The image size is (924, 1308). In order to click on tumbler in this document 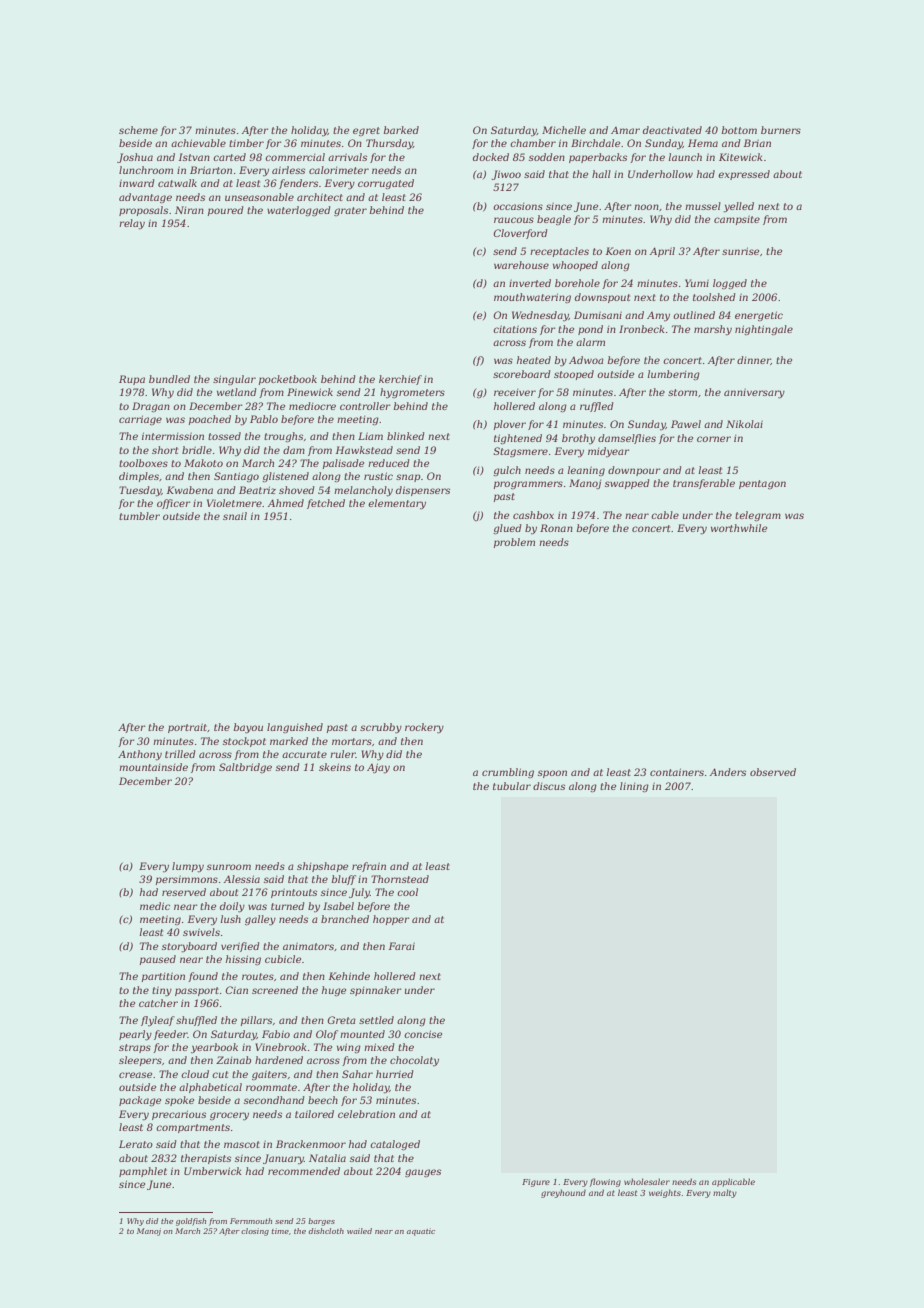, I will do `click(139, 516)`.
